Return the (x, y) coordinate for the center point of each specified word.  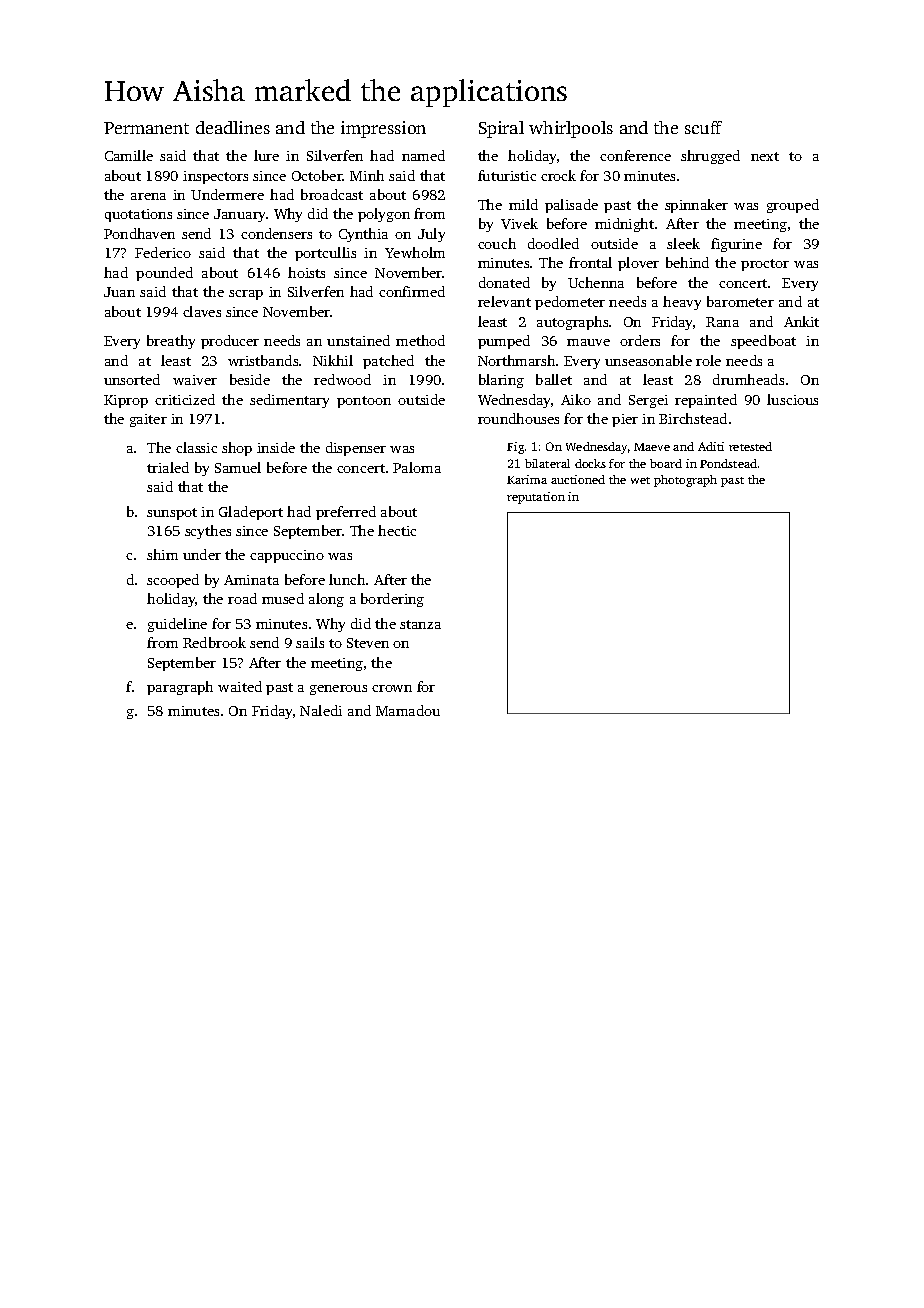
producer (230, 342)
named (423, 155)
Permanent (146, 128)
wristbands (263, 360)
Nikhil (333, 360)
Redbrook (214, 642)
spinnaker (696, 206)
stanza (420, 624)
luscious (792, 399)
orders (640, 340)
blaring (501, 381)
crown (392, 688)
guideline (177, 625)
